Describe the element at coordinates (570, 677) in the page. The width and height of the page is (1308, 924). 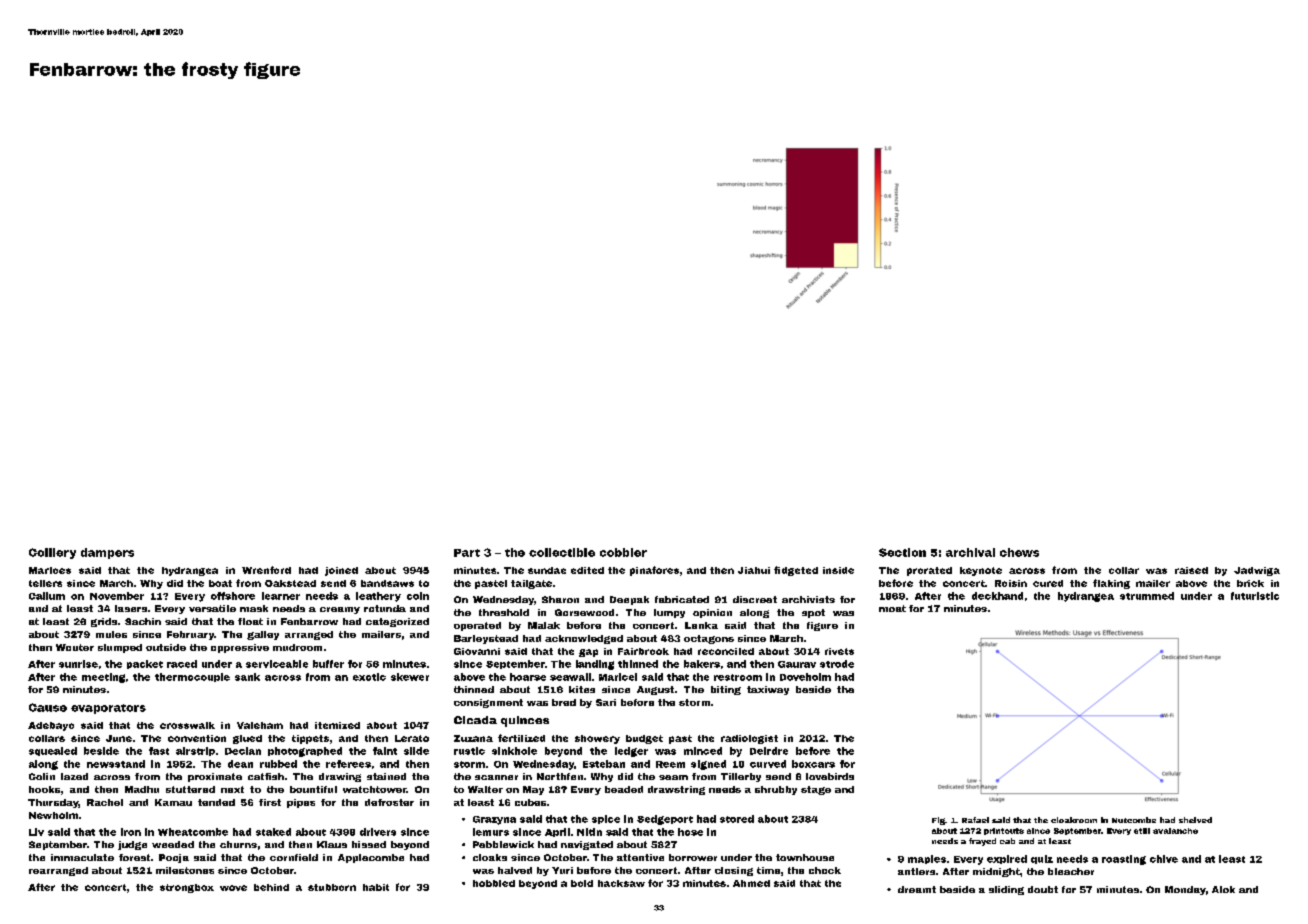
I see `seawall` at that location.
